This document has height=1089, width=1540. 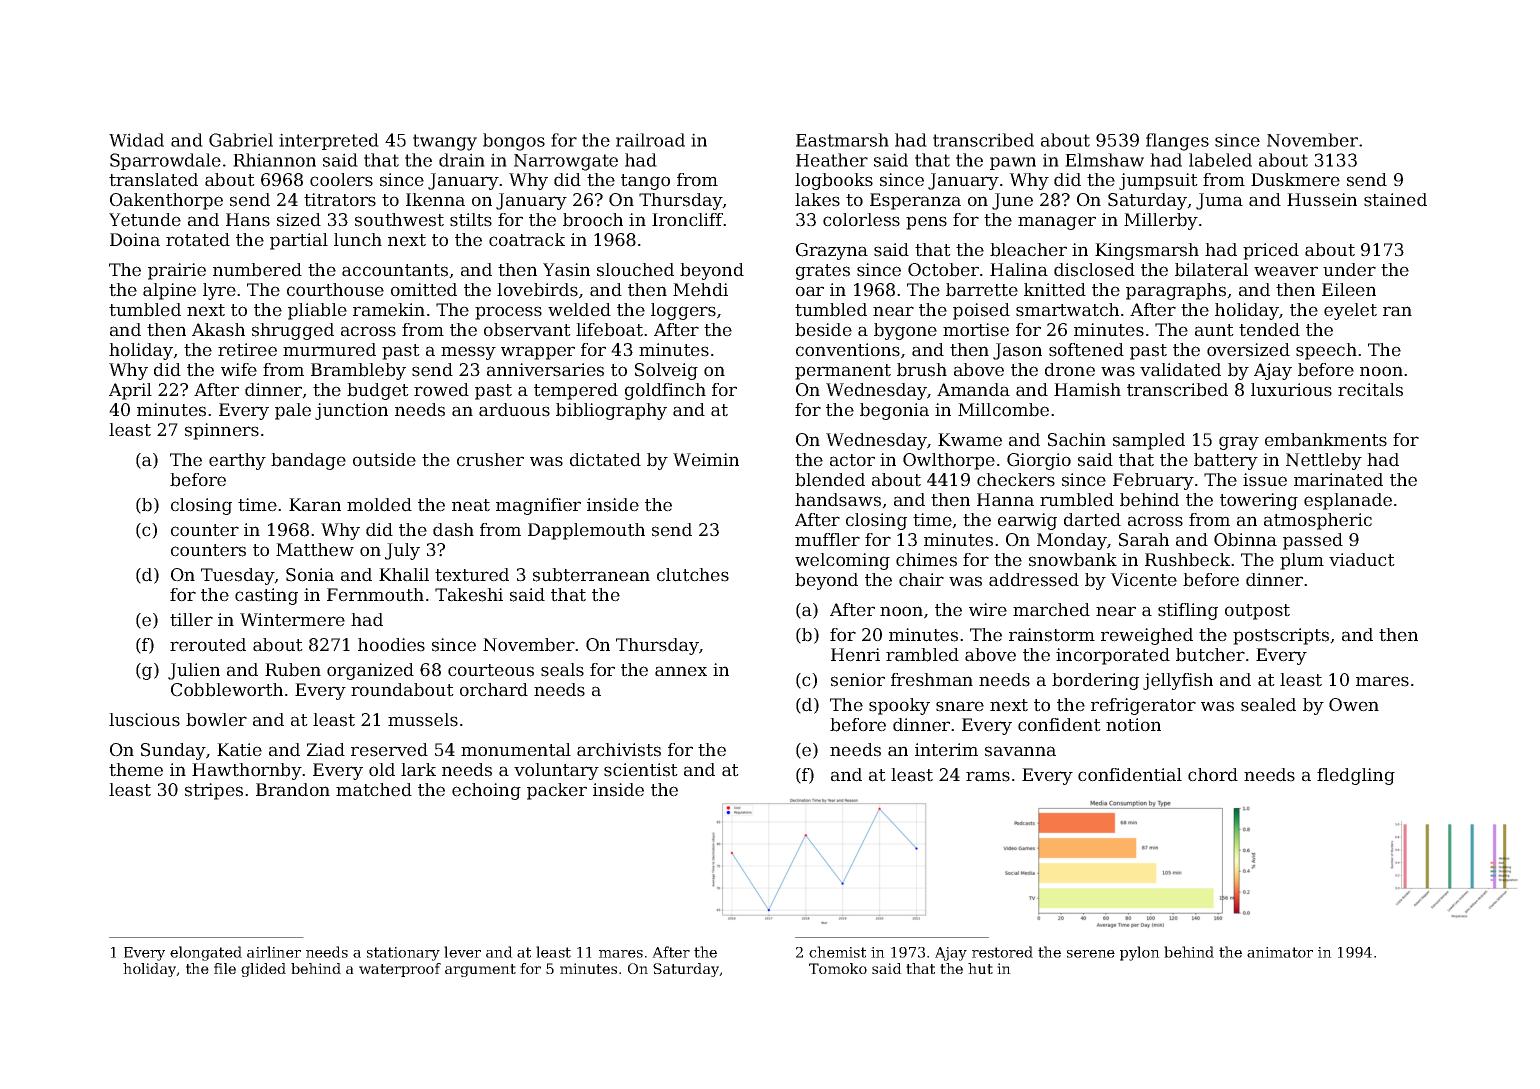 I want to click on Hawthornby, so click(x=247, y=771).
